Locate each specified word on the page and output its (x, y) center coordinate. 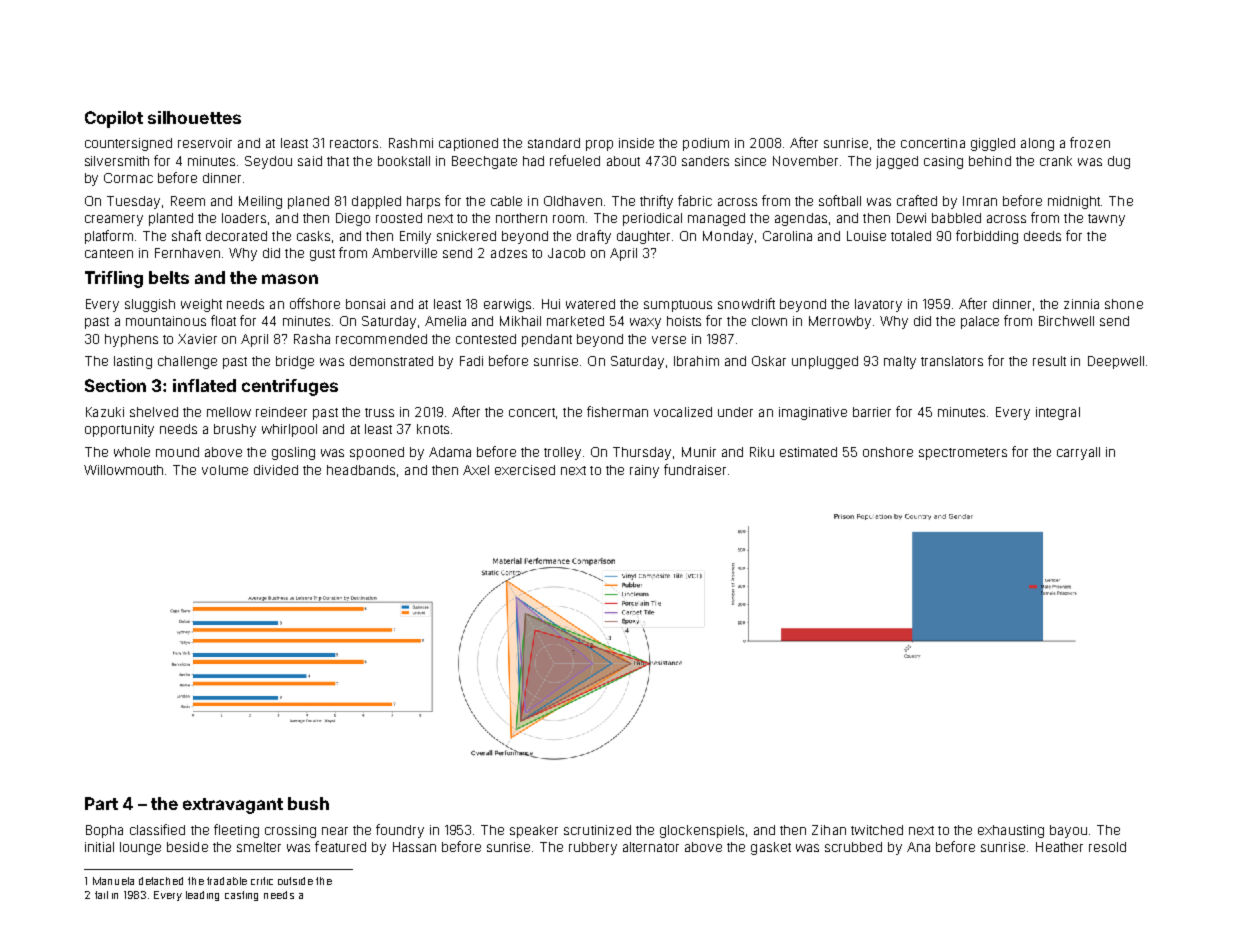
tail (101, 895)
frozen (1090, 142)
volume (225, 470)
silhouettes (194, 117)
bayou (1068, 831)
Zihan (829, 830)
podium (706, 144)
